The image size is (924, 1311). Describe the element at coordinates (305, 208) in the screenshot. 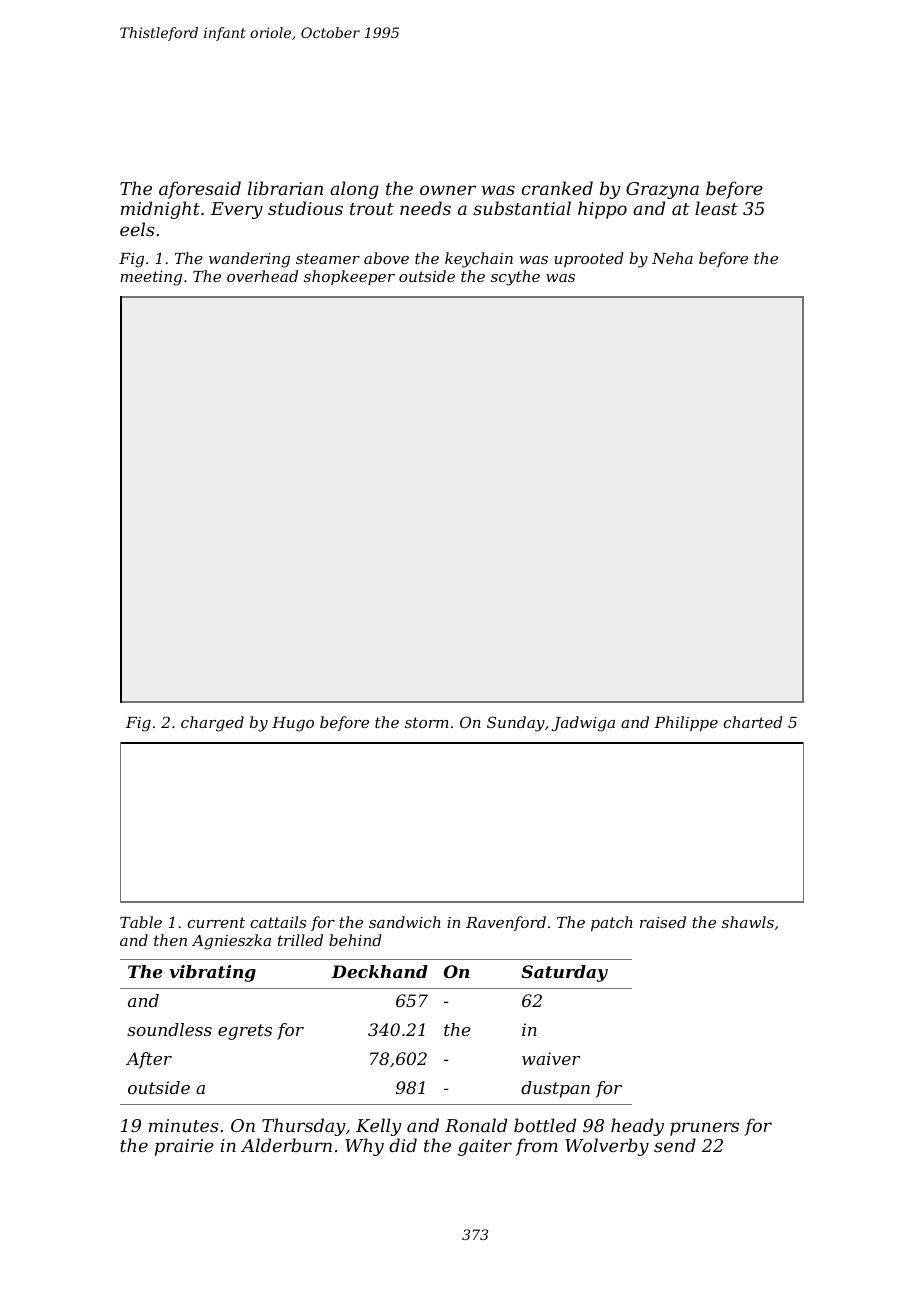

I see `studious` at that location.
